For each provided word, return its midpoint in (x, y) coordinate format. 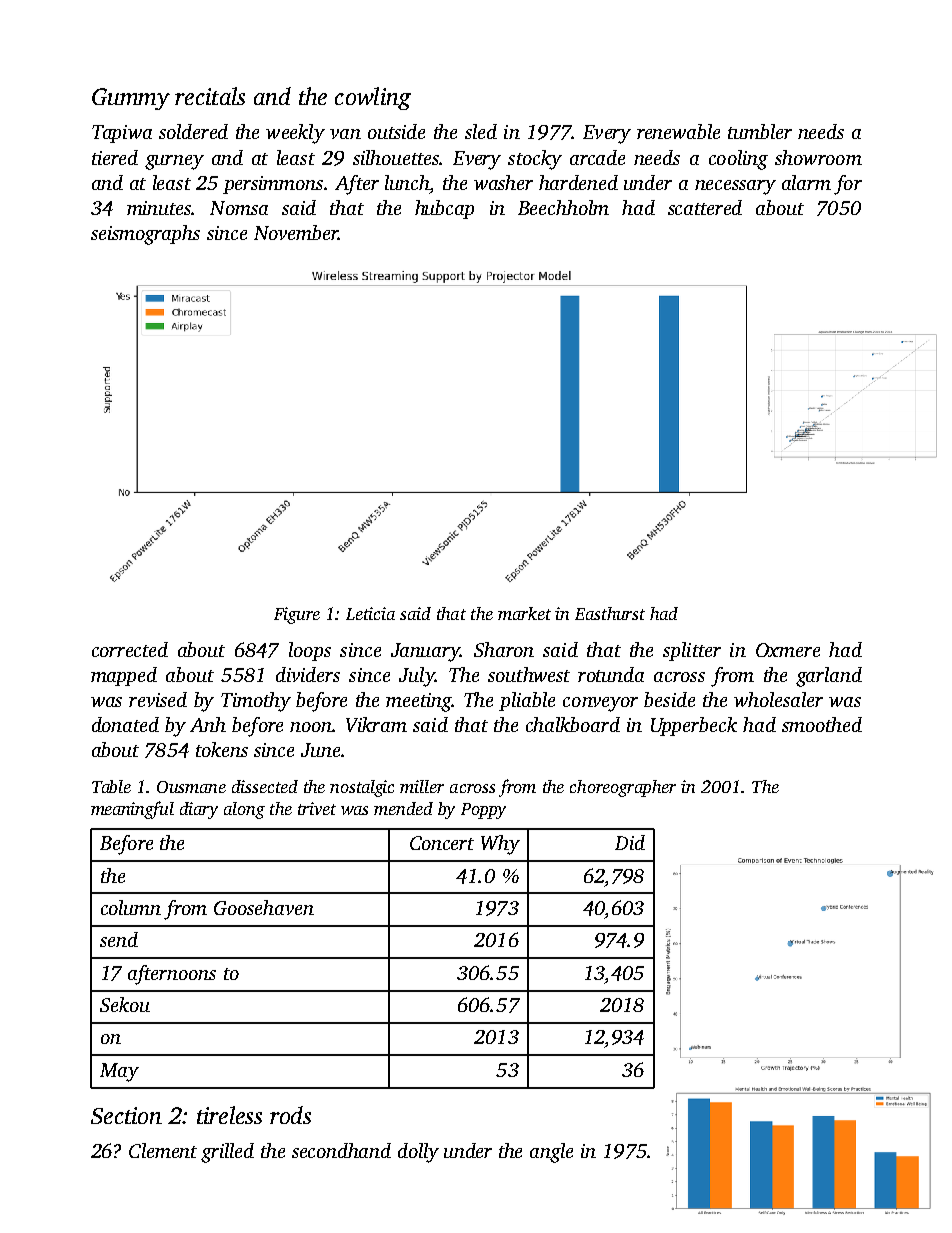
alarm (806, 182)
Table (111, 786)
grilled (227, 1153)
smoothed (822, 724)
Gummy (131, 99)
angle (551, 1153)
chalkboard (573, 724)
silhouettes (396, 157)
